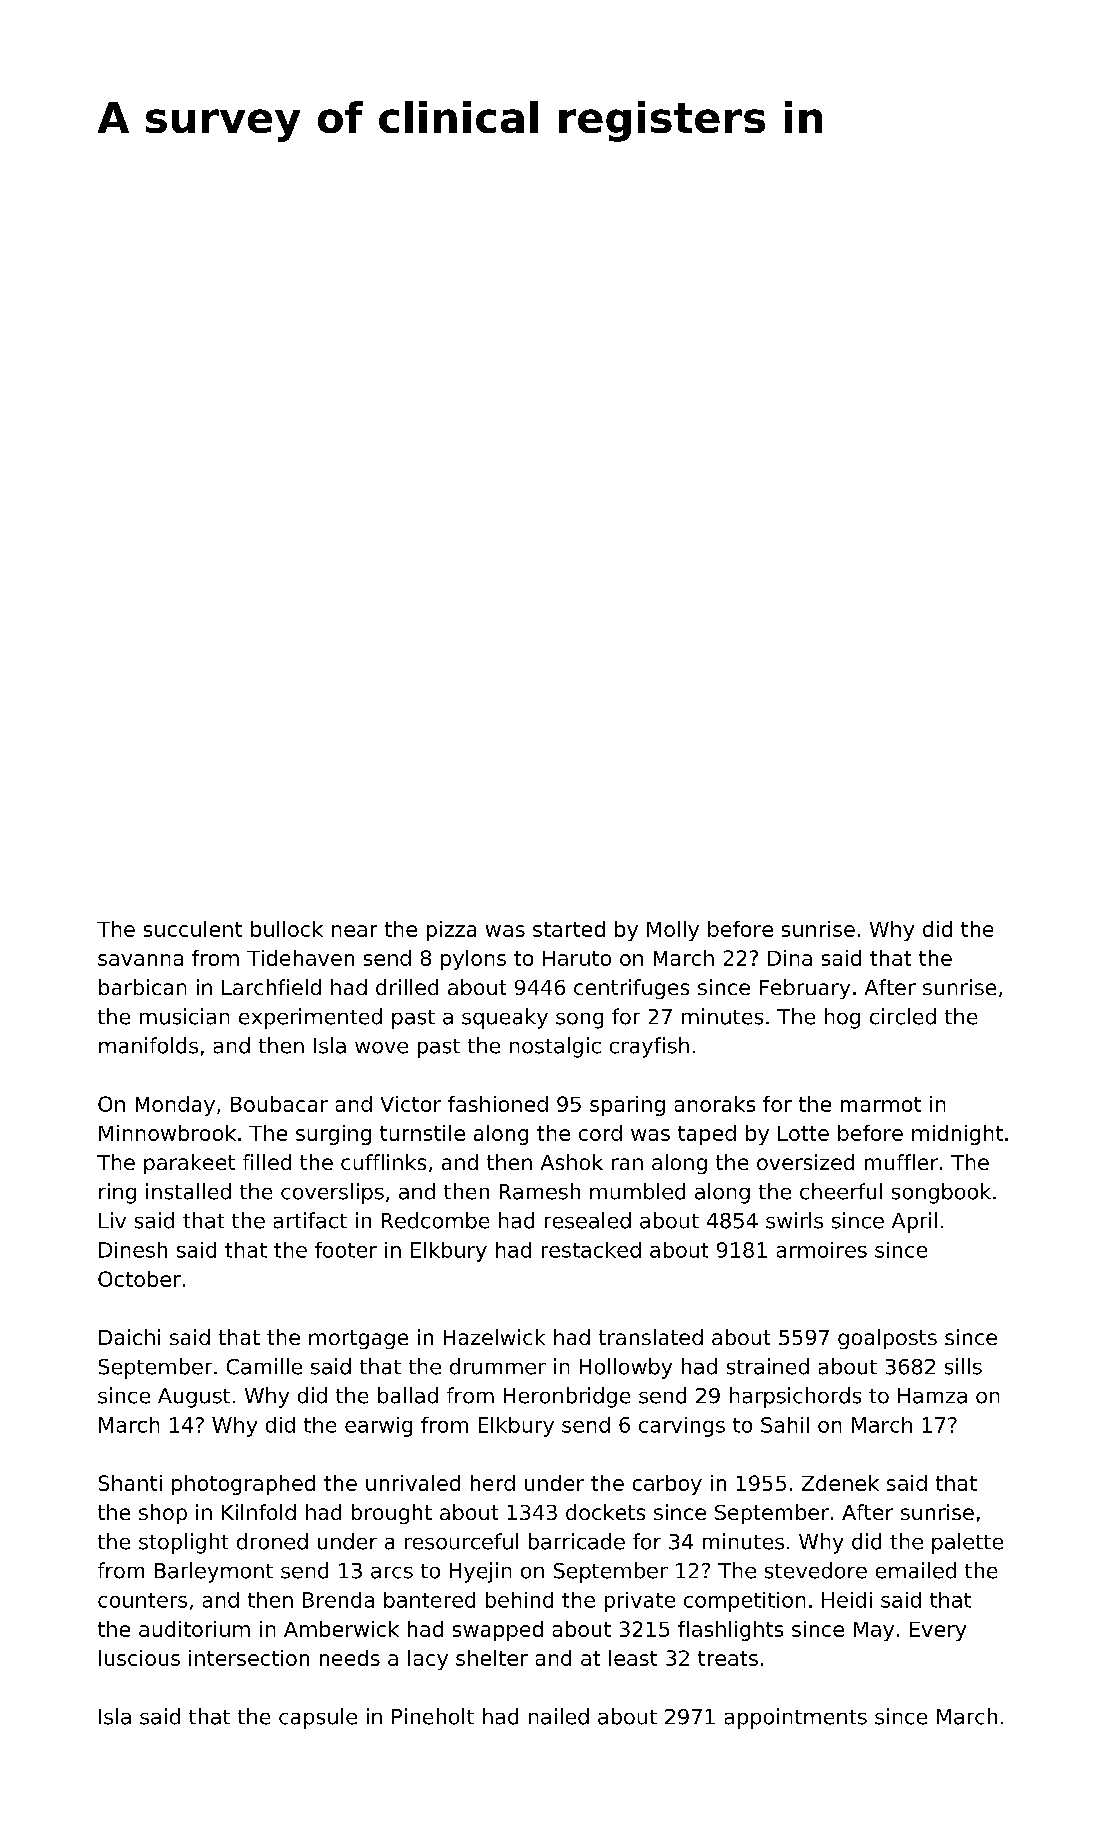 The image size is (1109, 1826). What do you see at coordinates (279, 1104) in the document?
I see `Boubacar` at bounding box center [279, 1104].
